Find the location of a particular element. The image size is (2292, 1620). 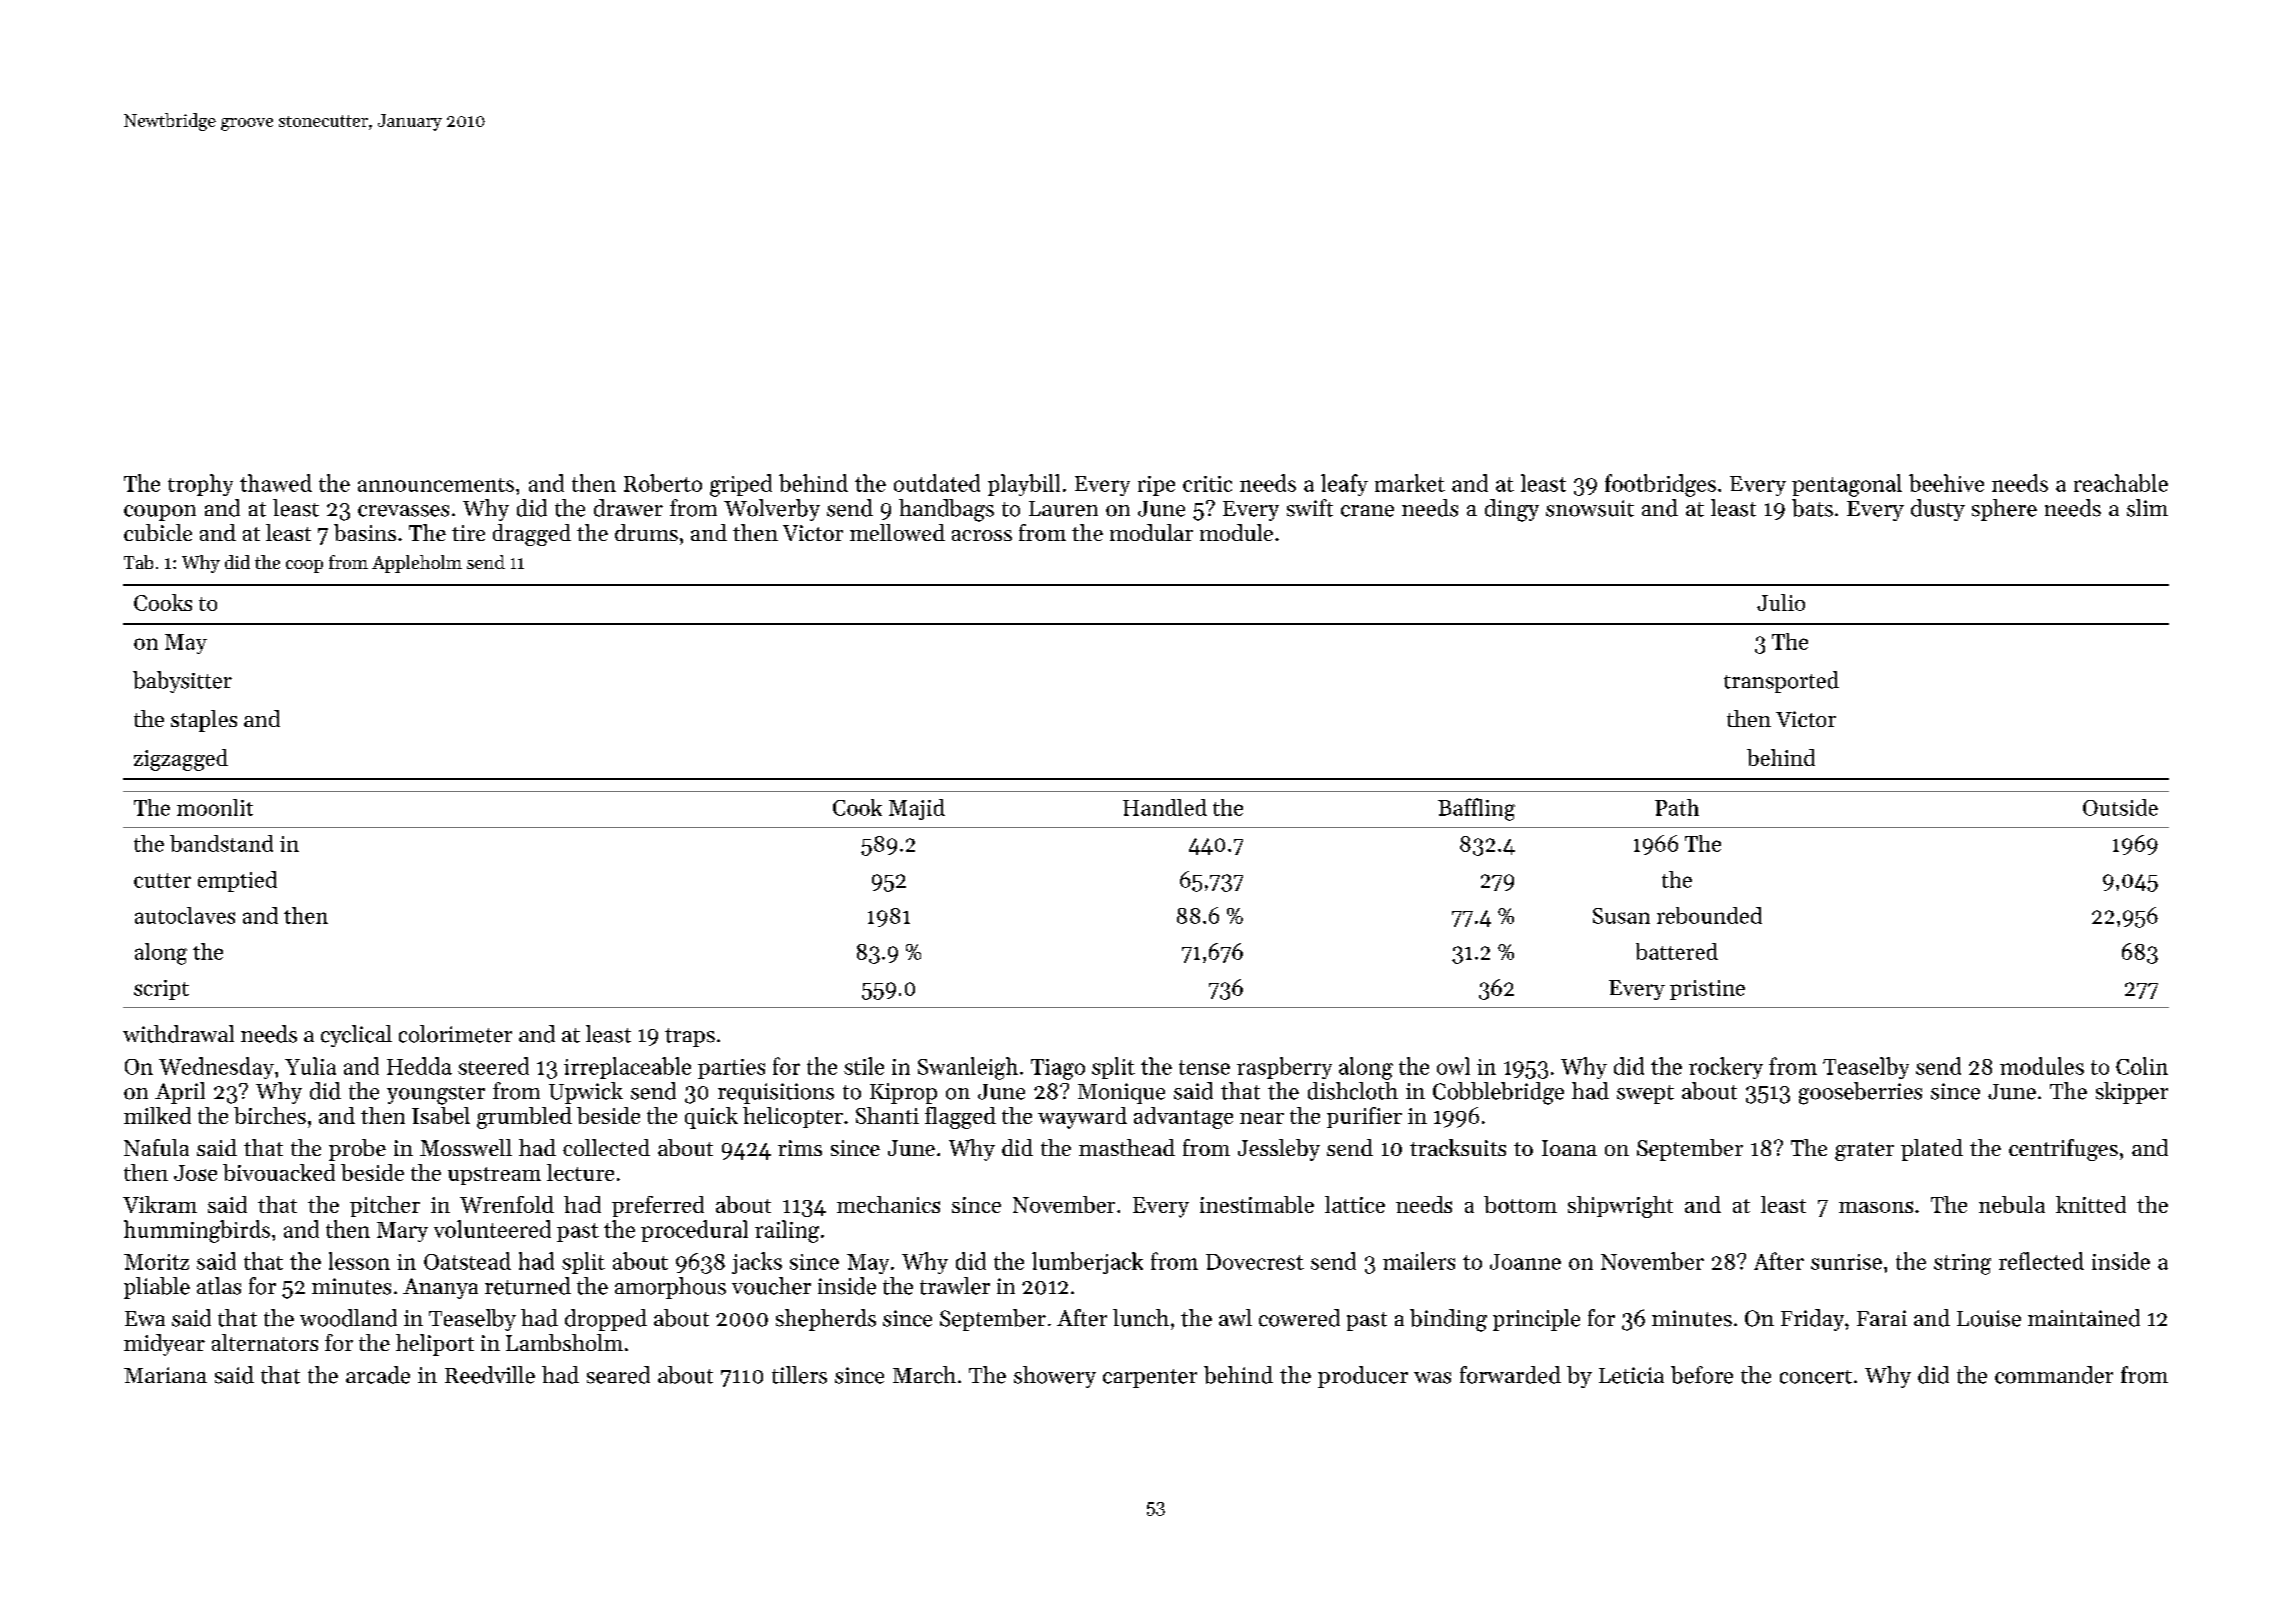

carpenter is located at coordinates (1150, 1378).
